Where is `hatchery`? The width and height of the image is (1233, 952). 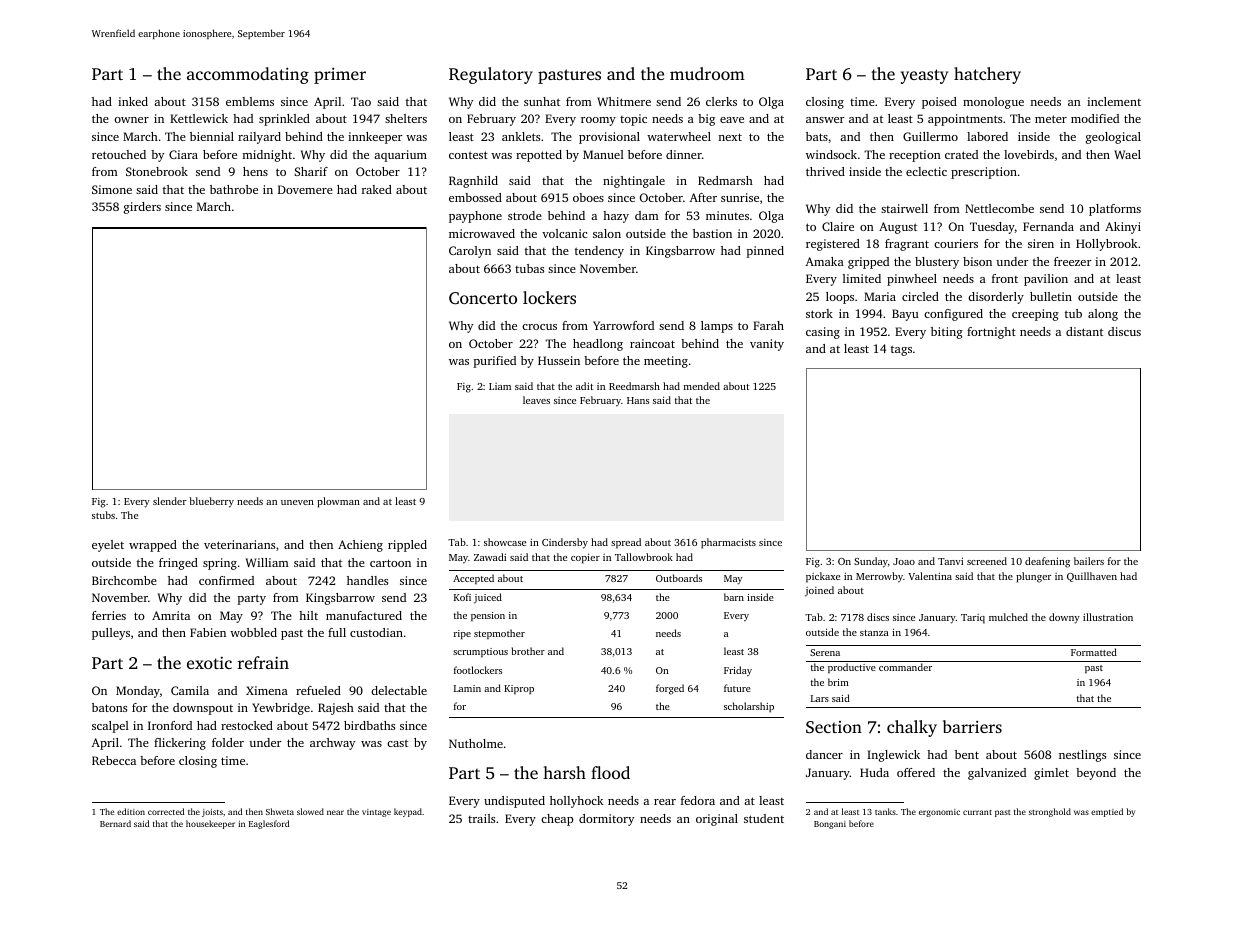
hatchery is located at coordinates (987, 75).
